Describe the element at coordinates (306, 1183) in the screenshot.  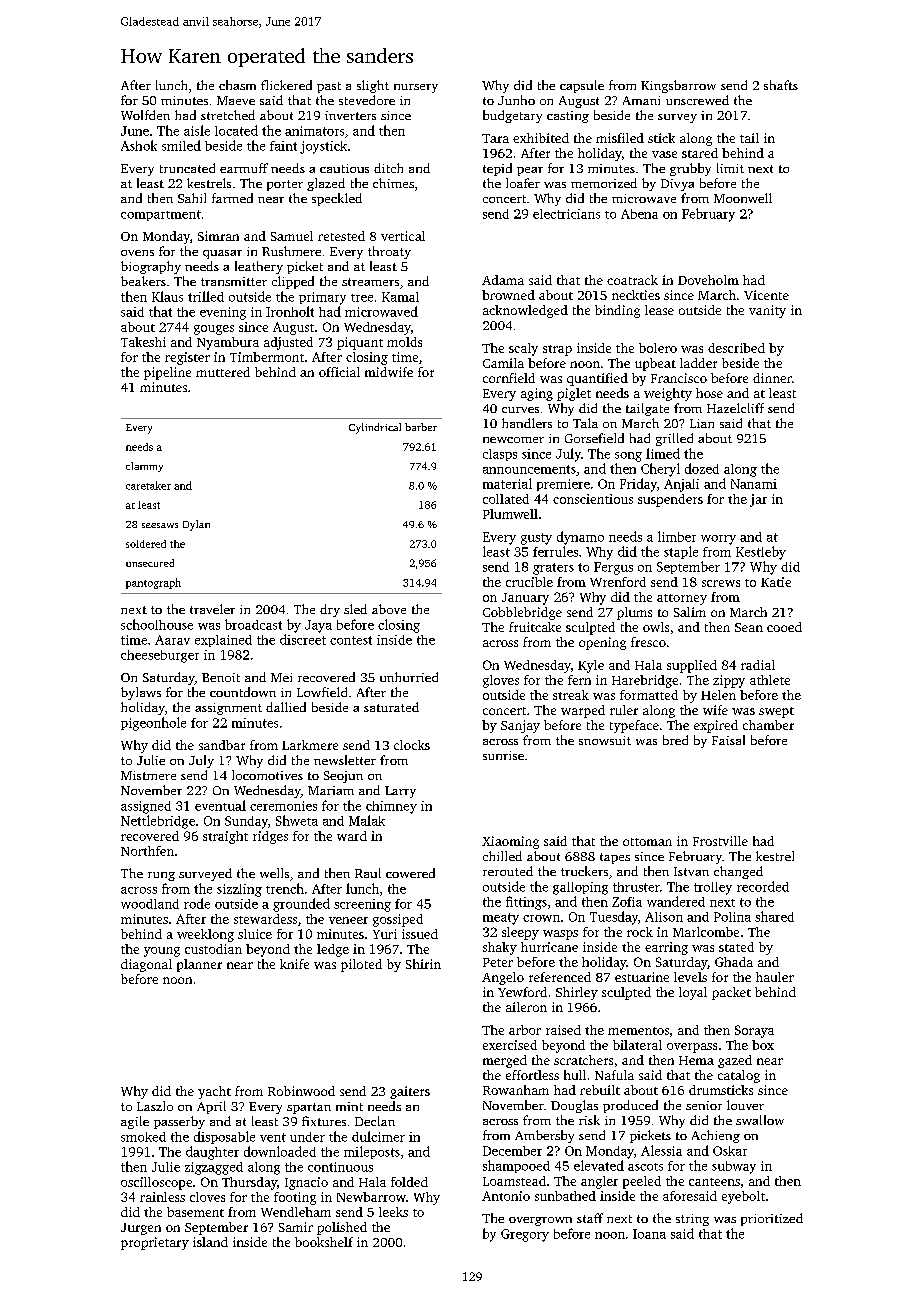
I see `Ignacio` at that location.
